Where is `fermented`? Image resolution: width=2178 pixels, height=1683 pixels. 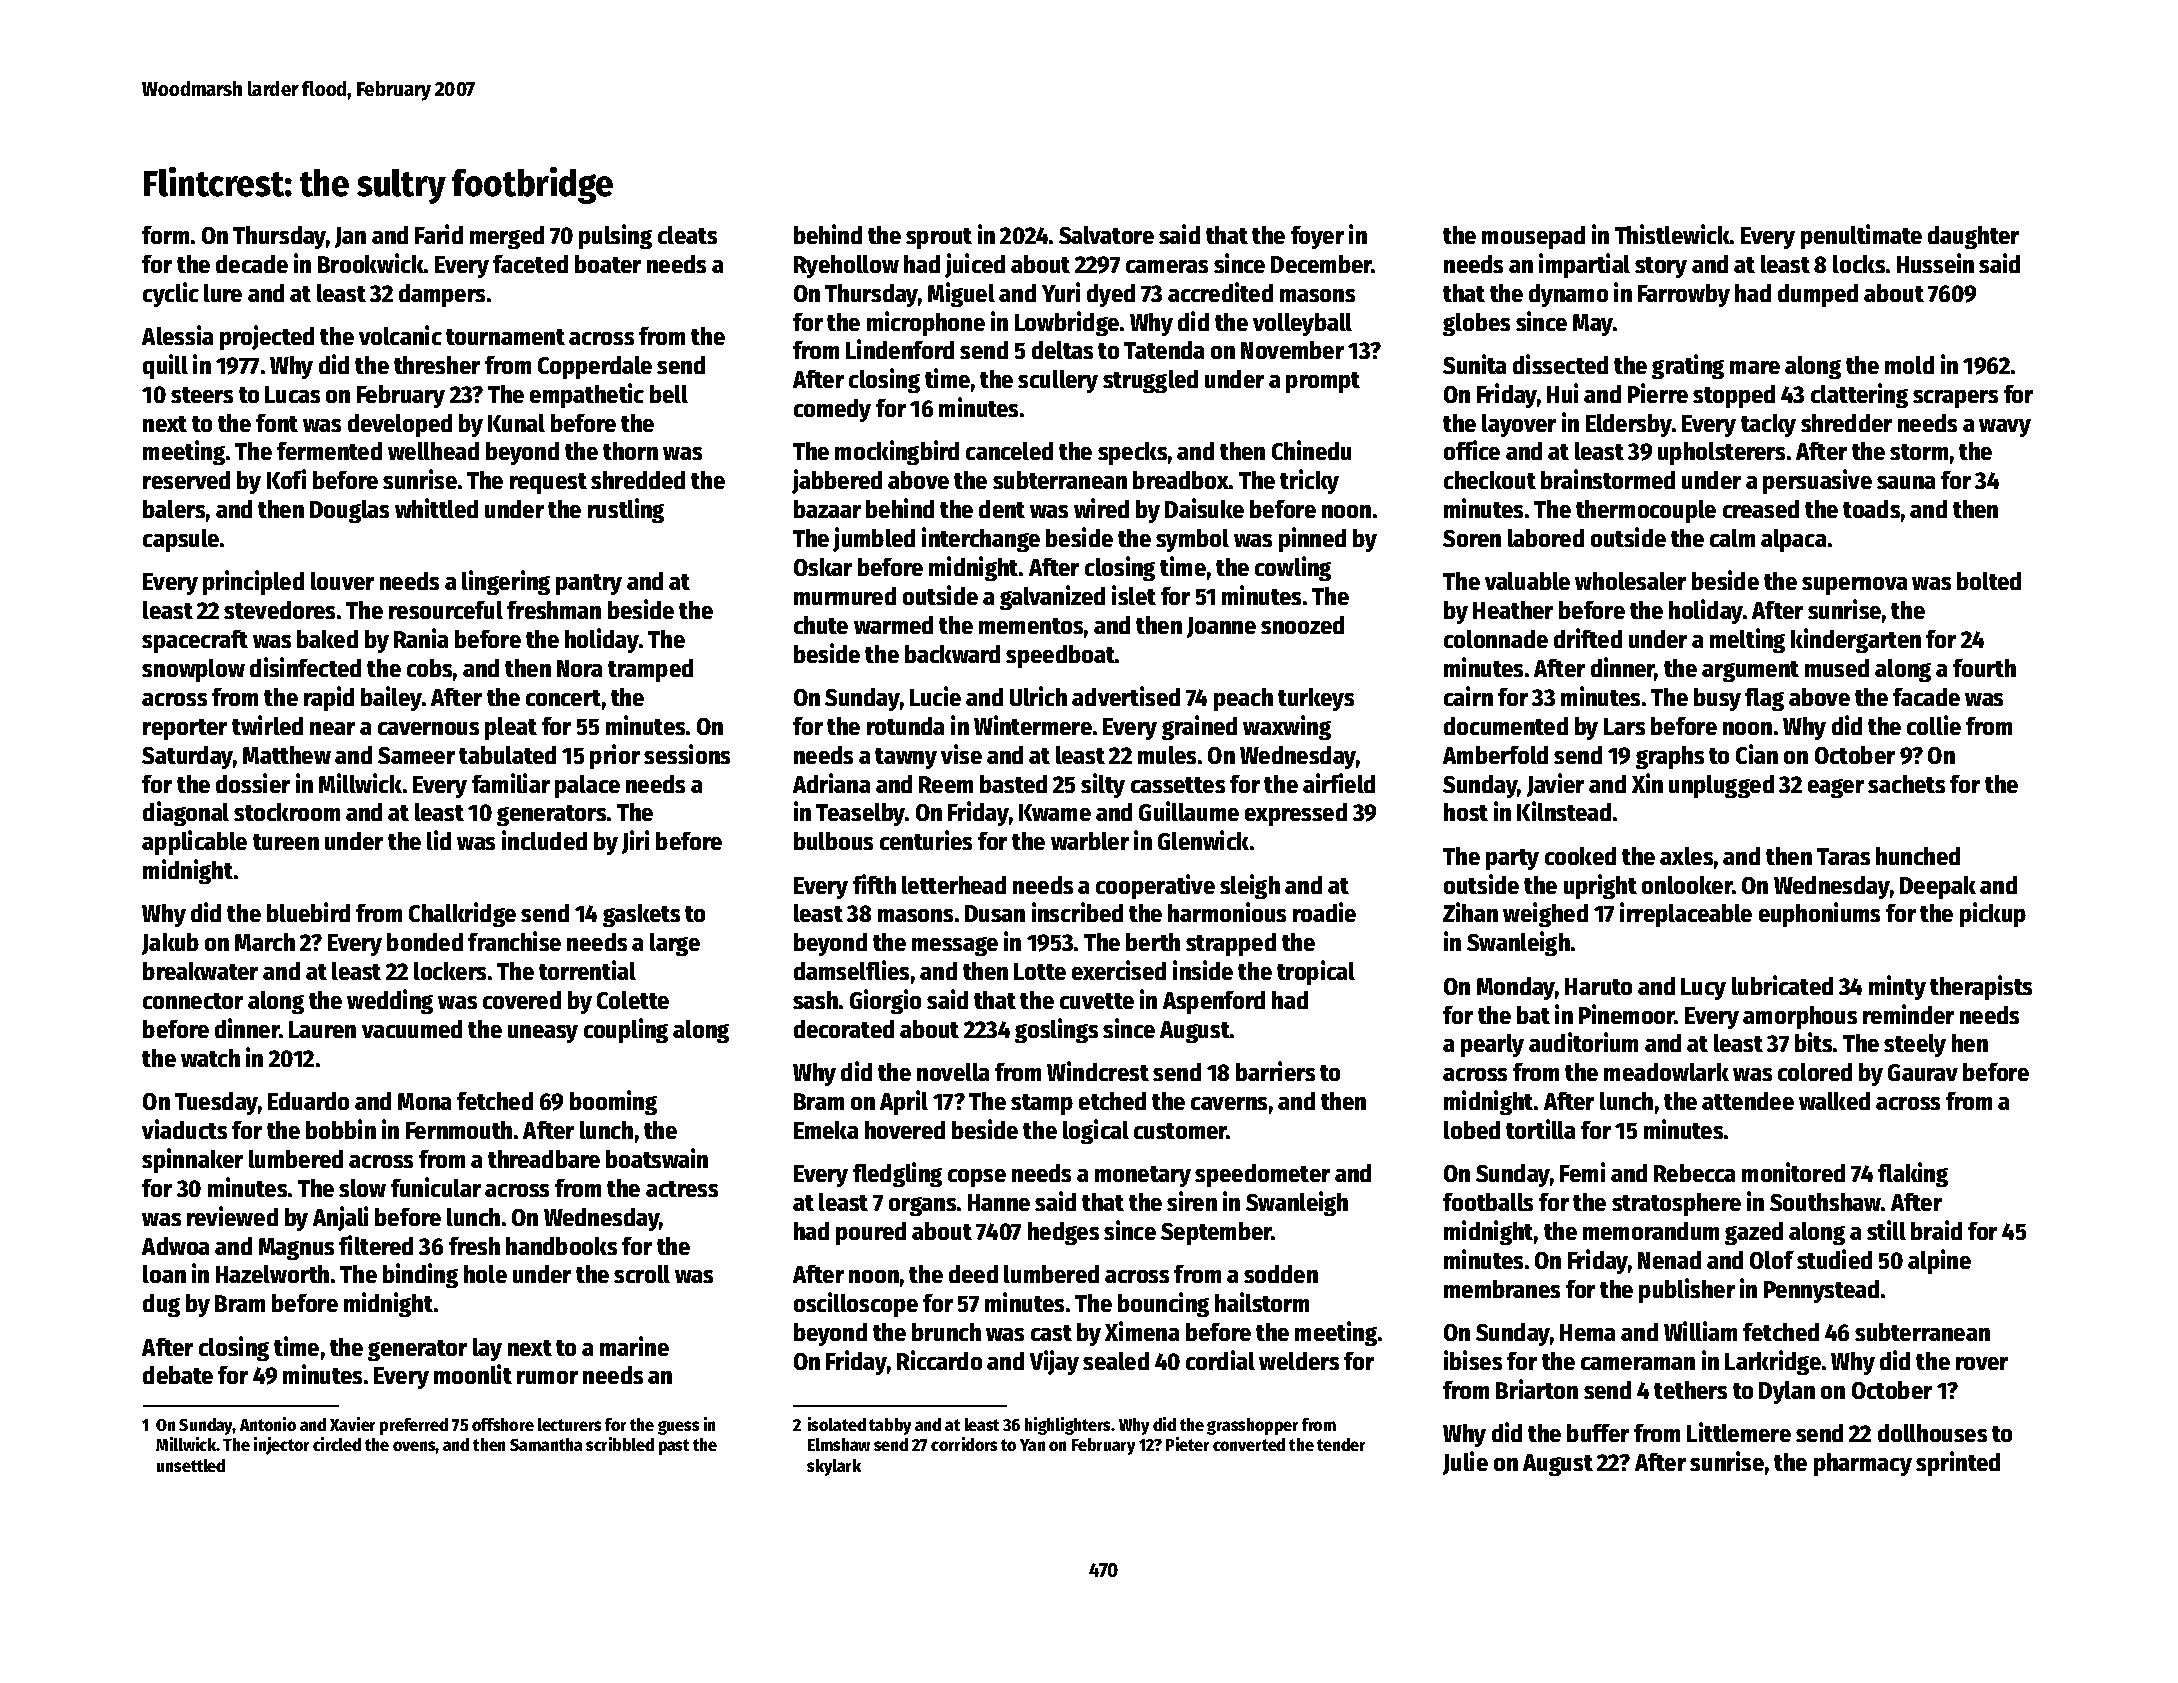 fermented is located at coordinates (329, 451).
